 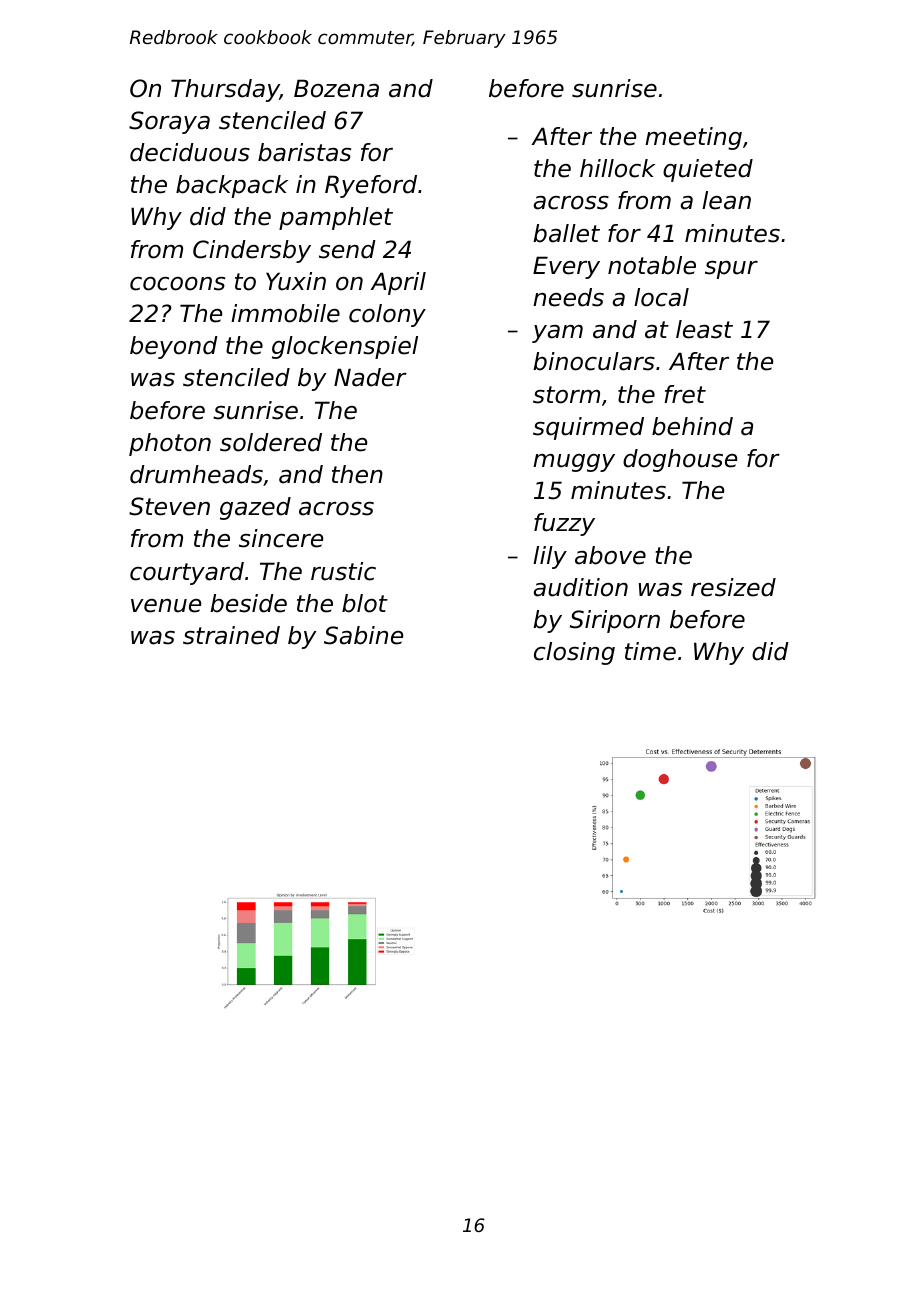 I want to click on pamphlet, so click(x=336, y=218).
